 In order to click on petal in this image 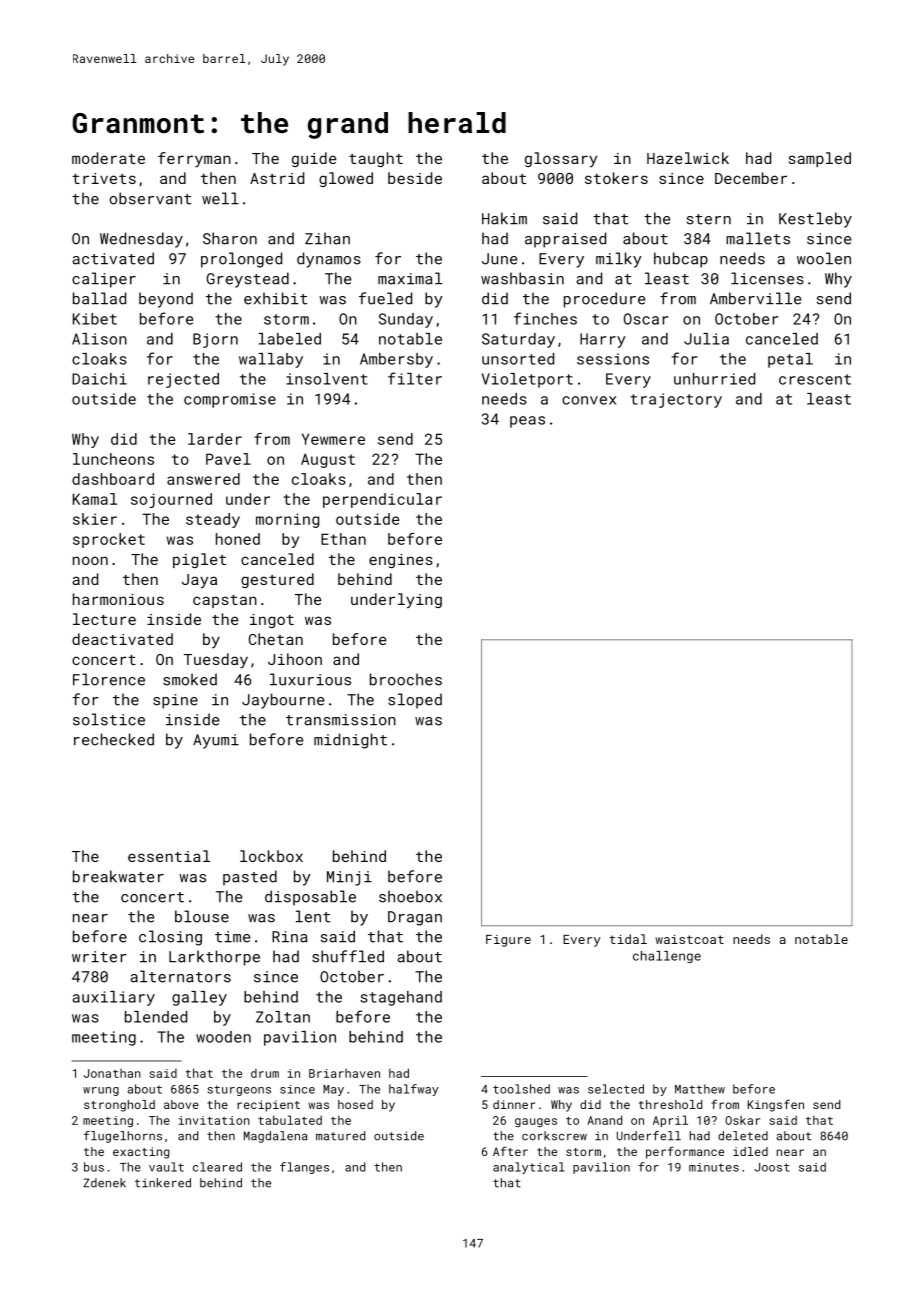, I will do `click(790, 360)`.
